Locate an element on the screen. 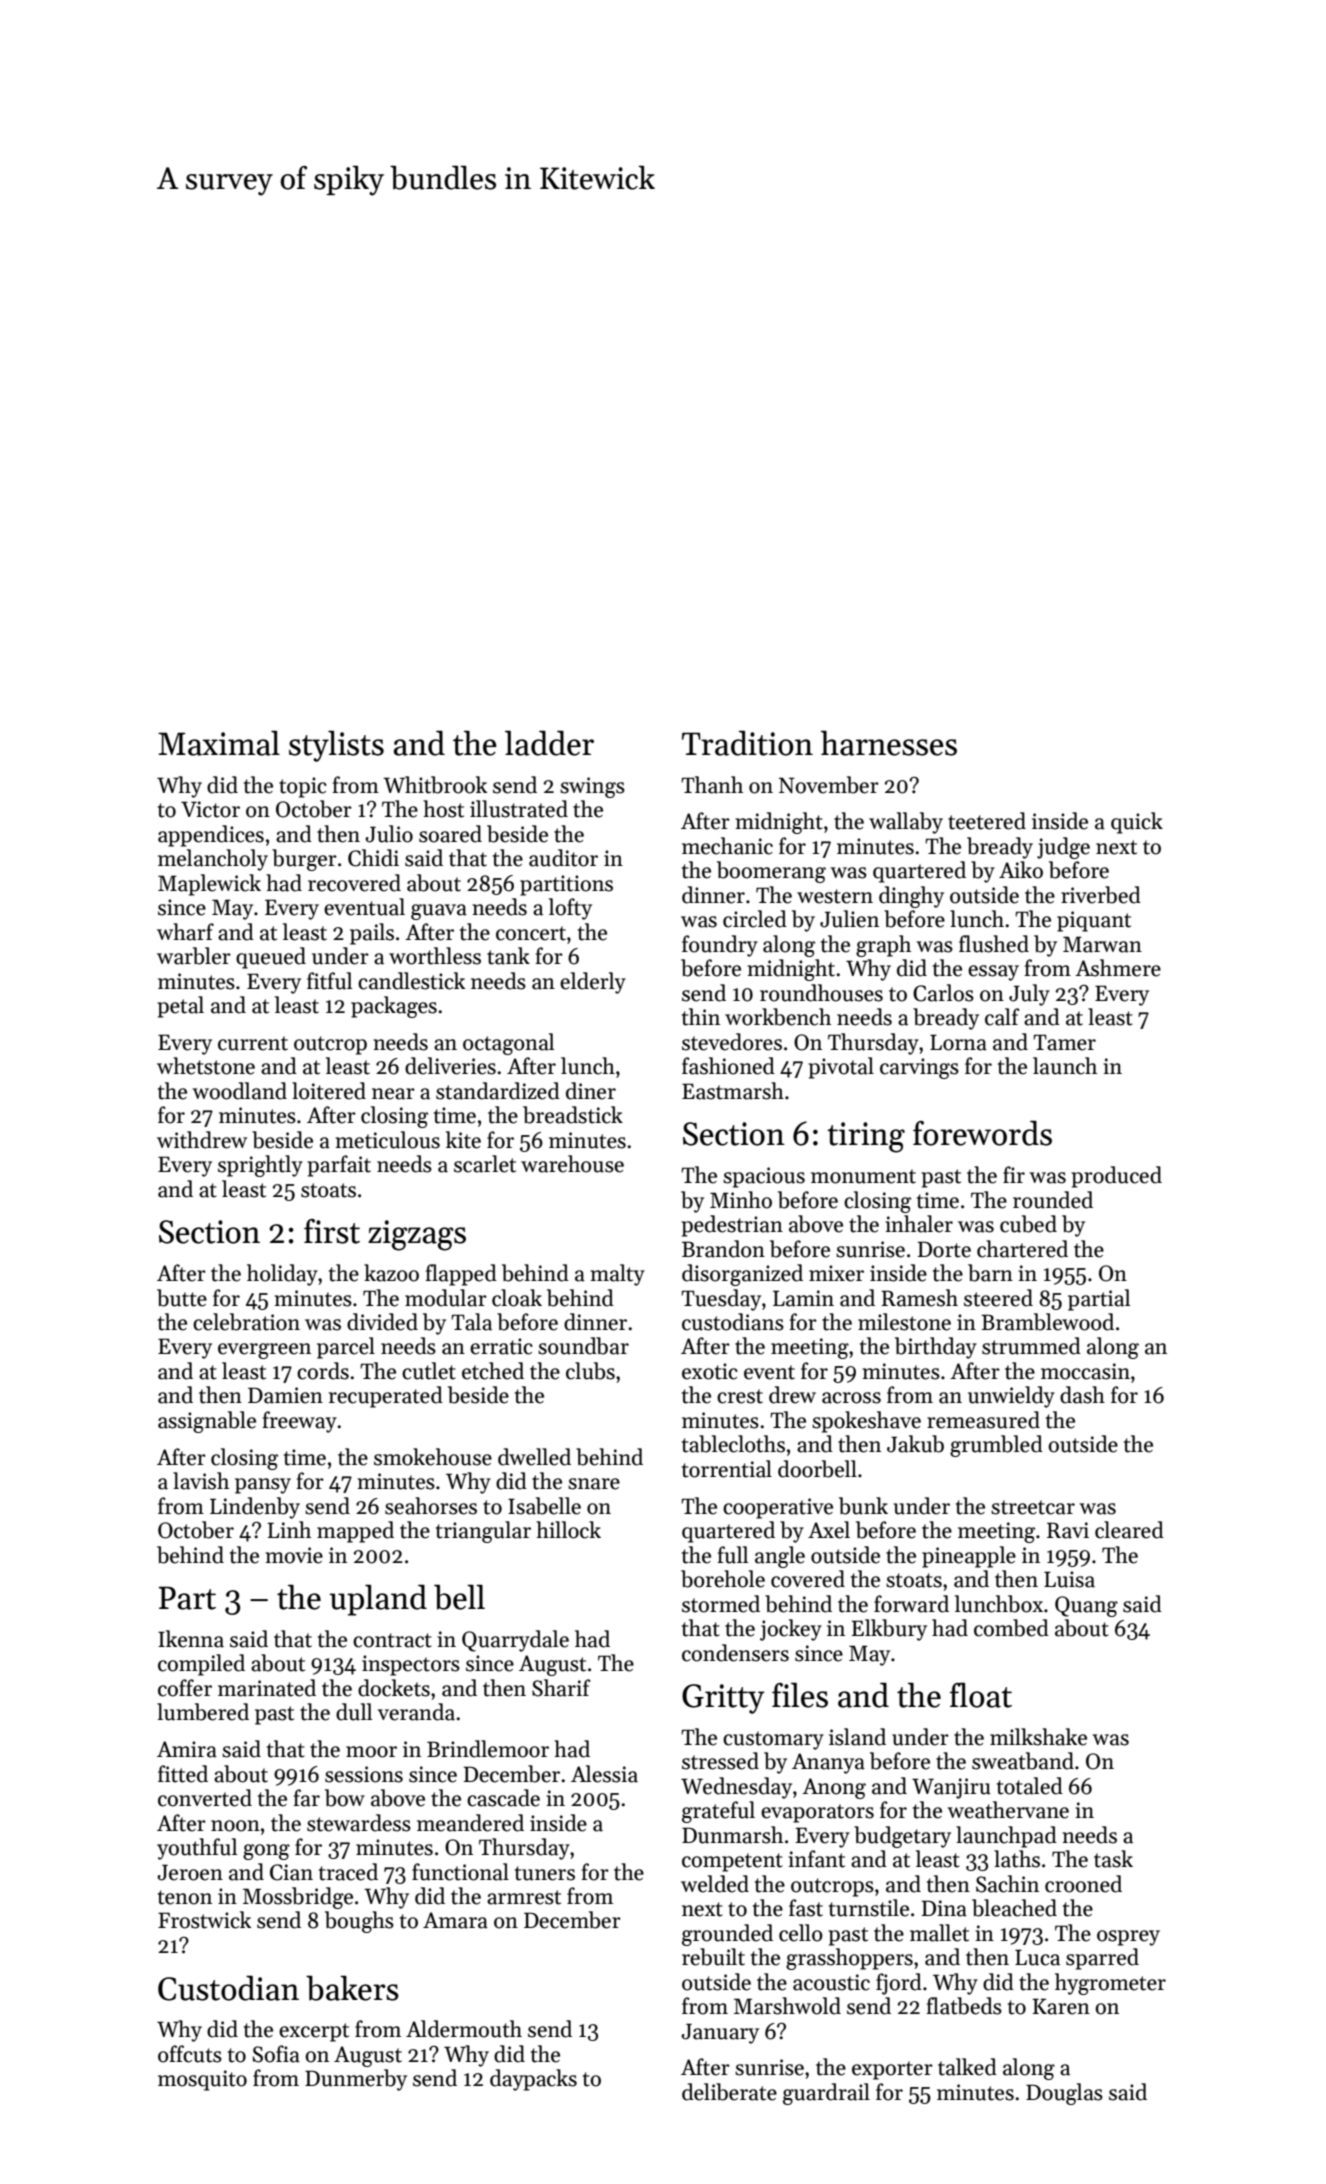 The height and width of the screenshot is (2184, 1326). exporter is located at coordinates (892, 2070).
